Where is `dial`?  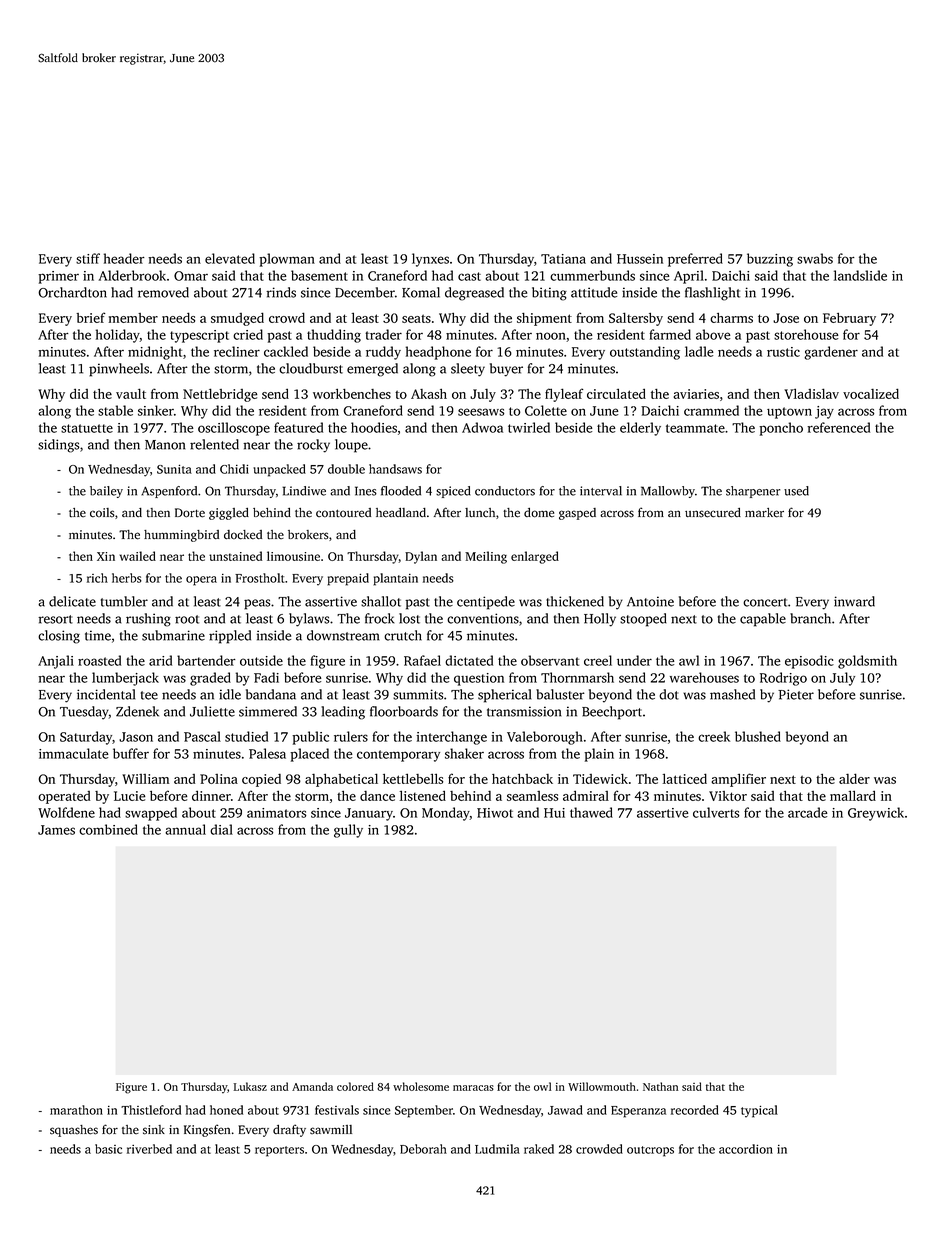
dial is located at coordinates (221, 829).
